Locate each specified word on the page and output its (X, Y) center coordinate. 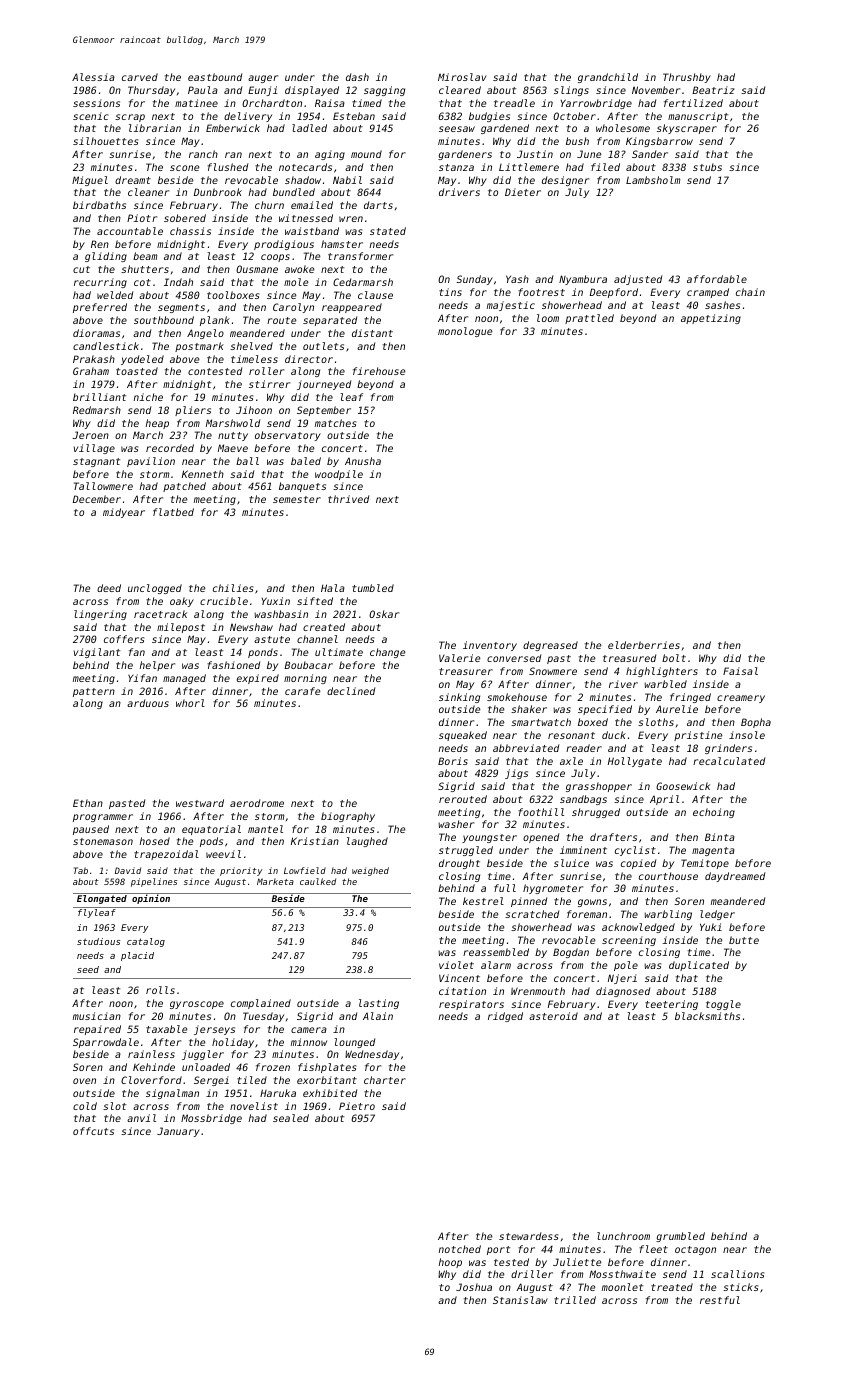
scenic (91, 116)
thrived (348, 499)
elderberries (644, 645)
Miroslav (462, 77)
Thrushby (687, 78)
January (178, 1132)
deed (109, 588)
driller (532, 1274)
